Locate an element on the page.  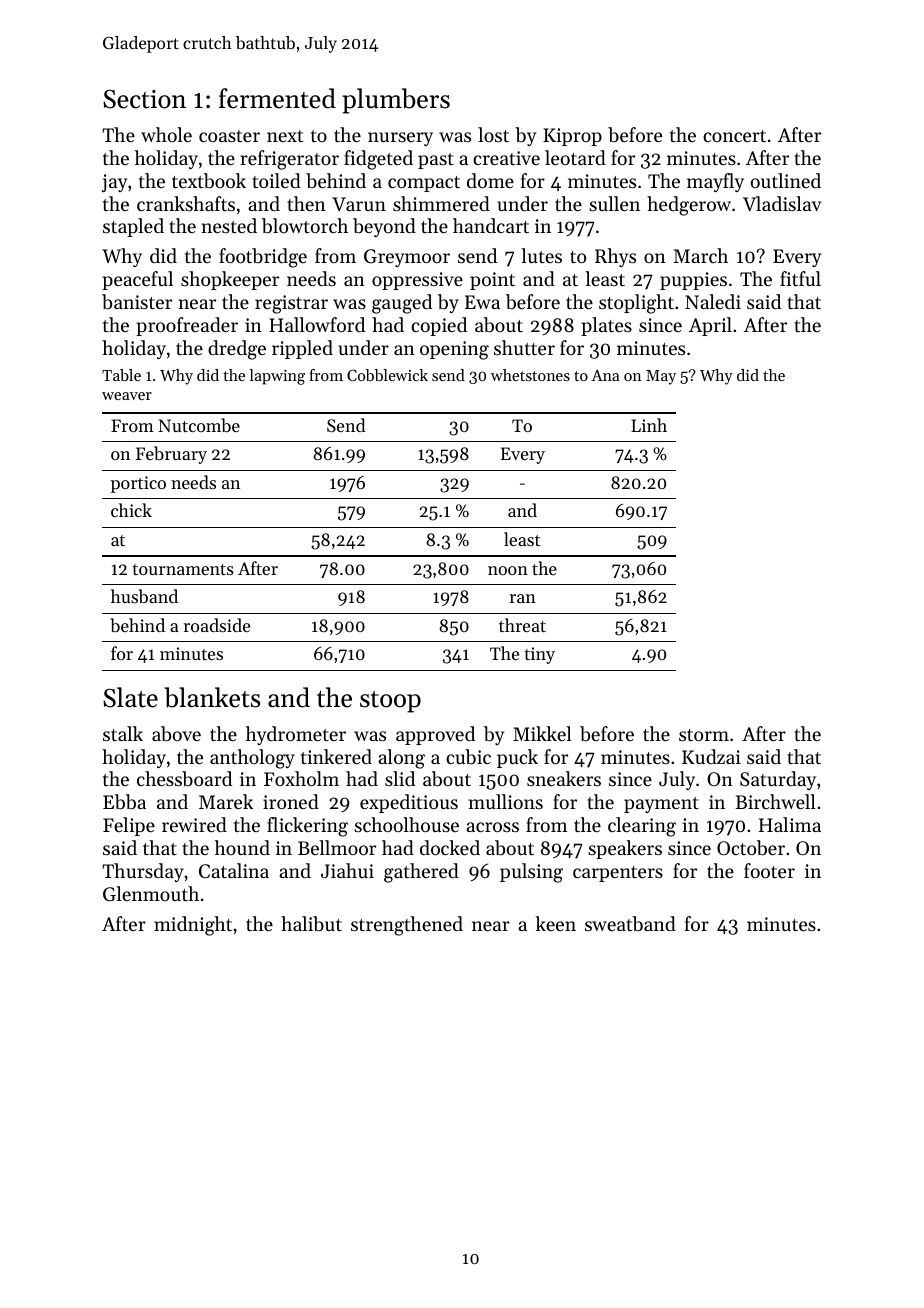
fidgeted is located at coordinates (378, 160).
